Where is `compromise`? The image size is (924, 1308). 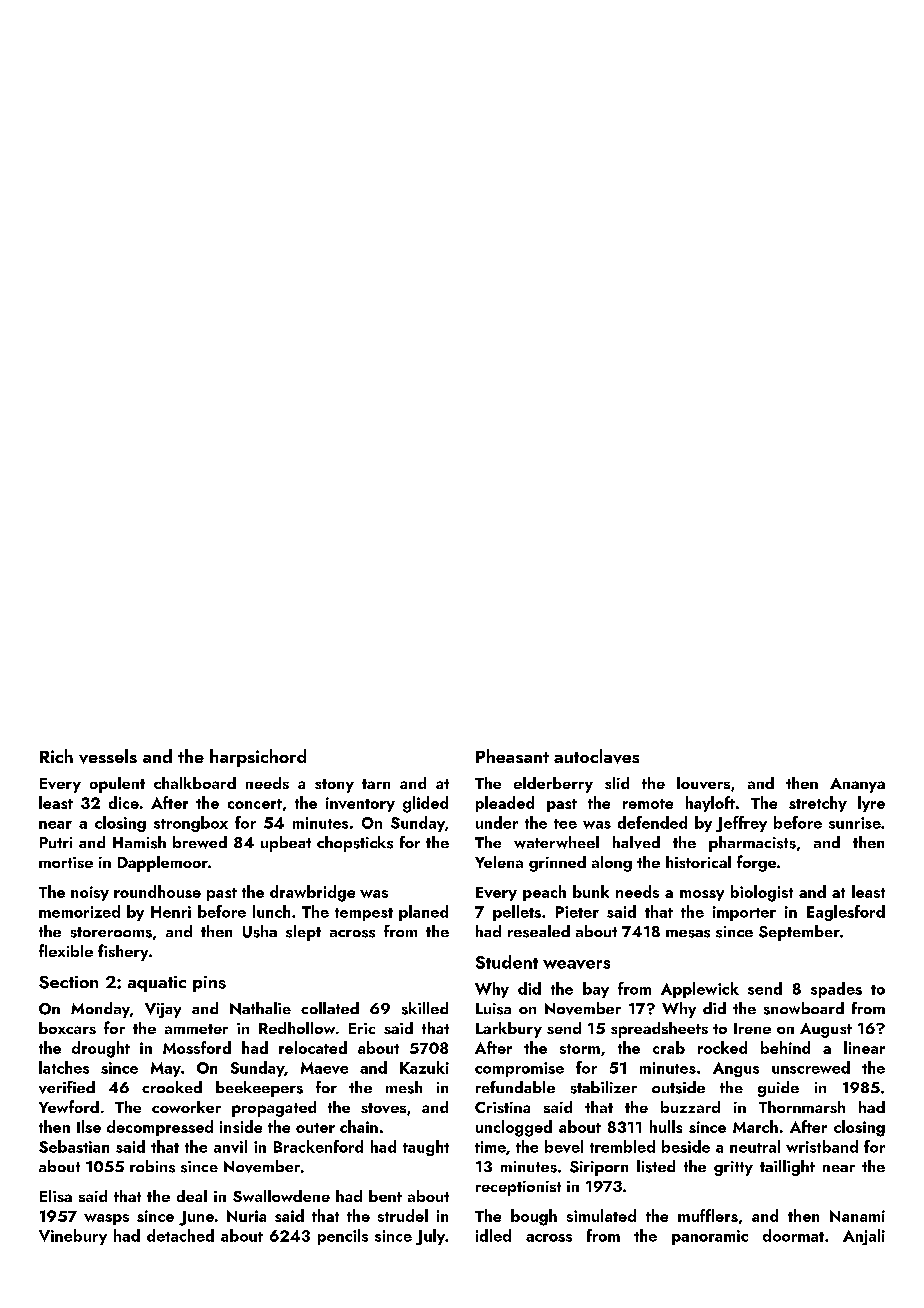
compromise is located at coordinates (519, 1069).
